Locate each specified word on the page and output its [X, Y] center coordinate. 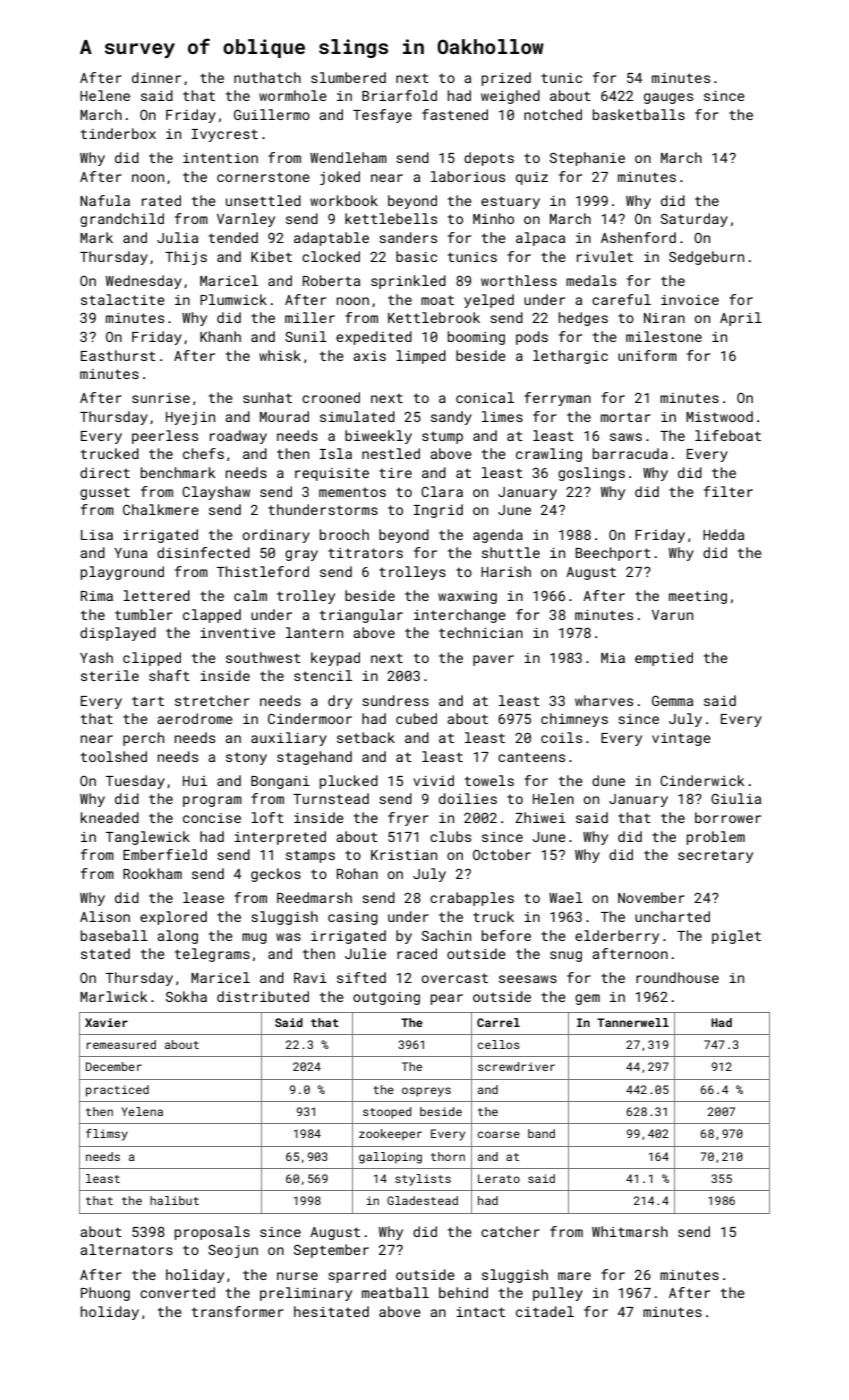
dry [340, 702]
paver [493, 660]
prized [506, 79]
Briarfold [399, 95]
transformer [238, 1311]
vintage [681, 739]
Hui [195, 781]
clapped [212, 616]
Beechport [613, 554]
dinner [156, 77]
